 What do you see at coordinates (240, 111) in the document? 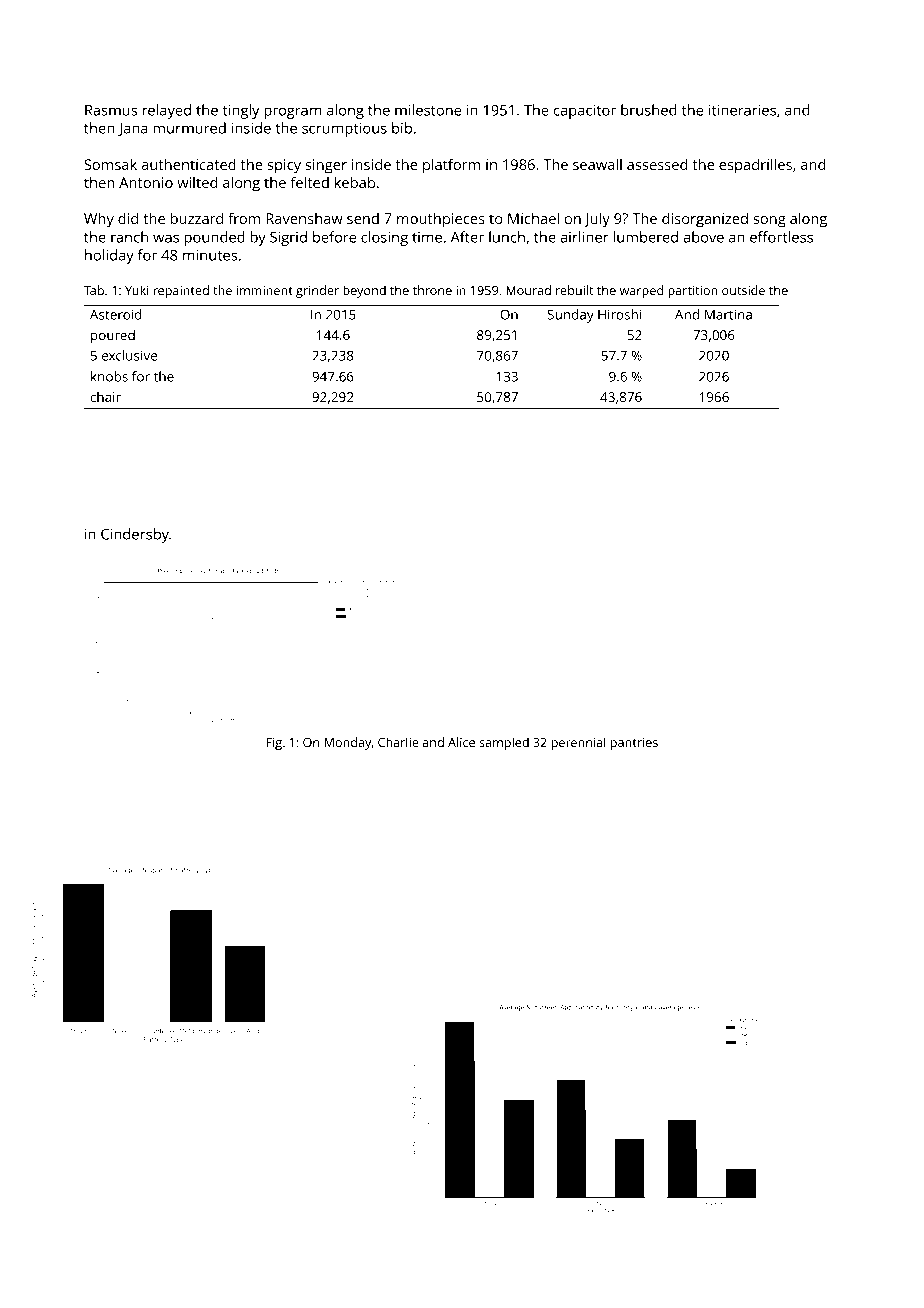
I see `tingly` at bounding box center [240, 111].
